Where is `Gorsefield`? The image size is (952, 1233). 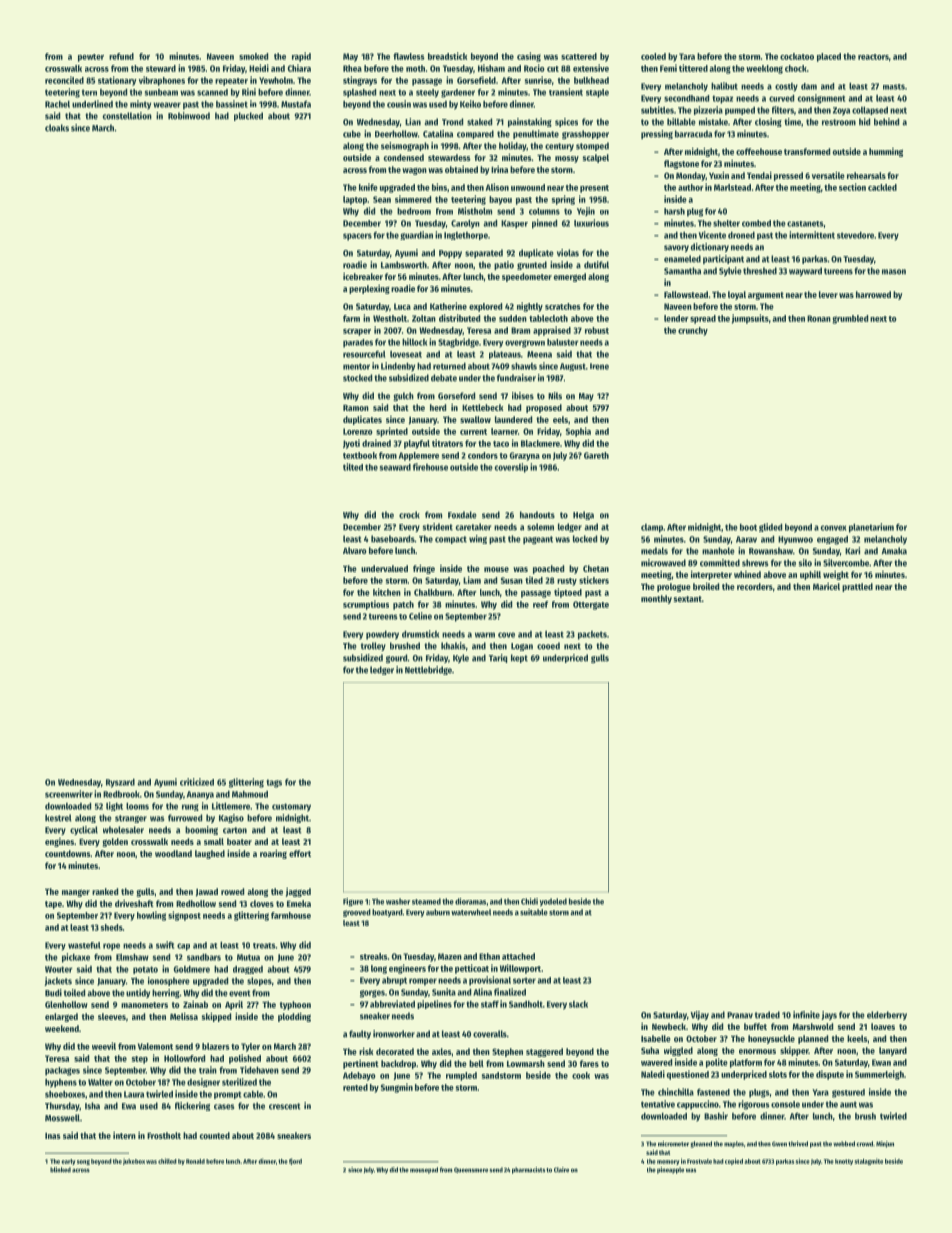
Gorsefield is located at coordinates (476, 80).
